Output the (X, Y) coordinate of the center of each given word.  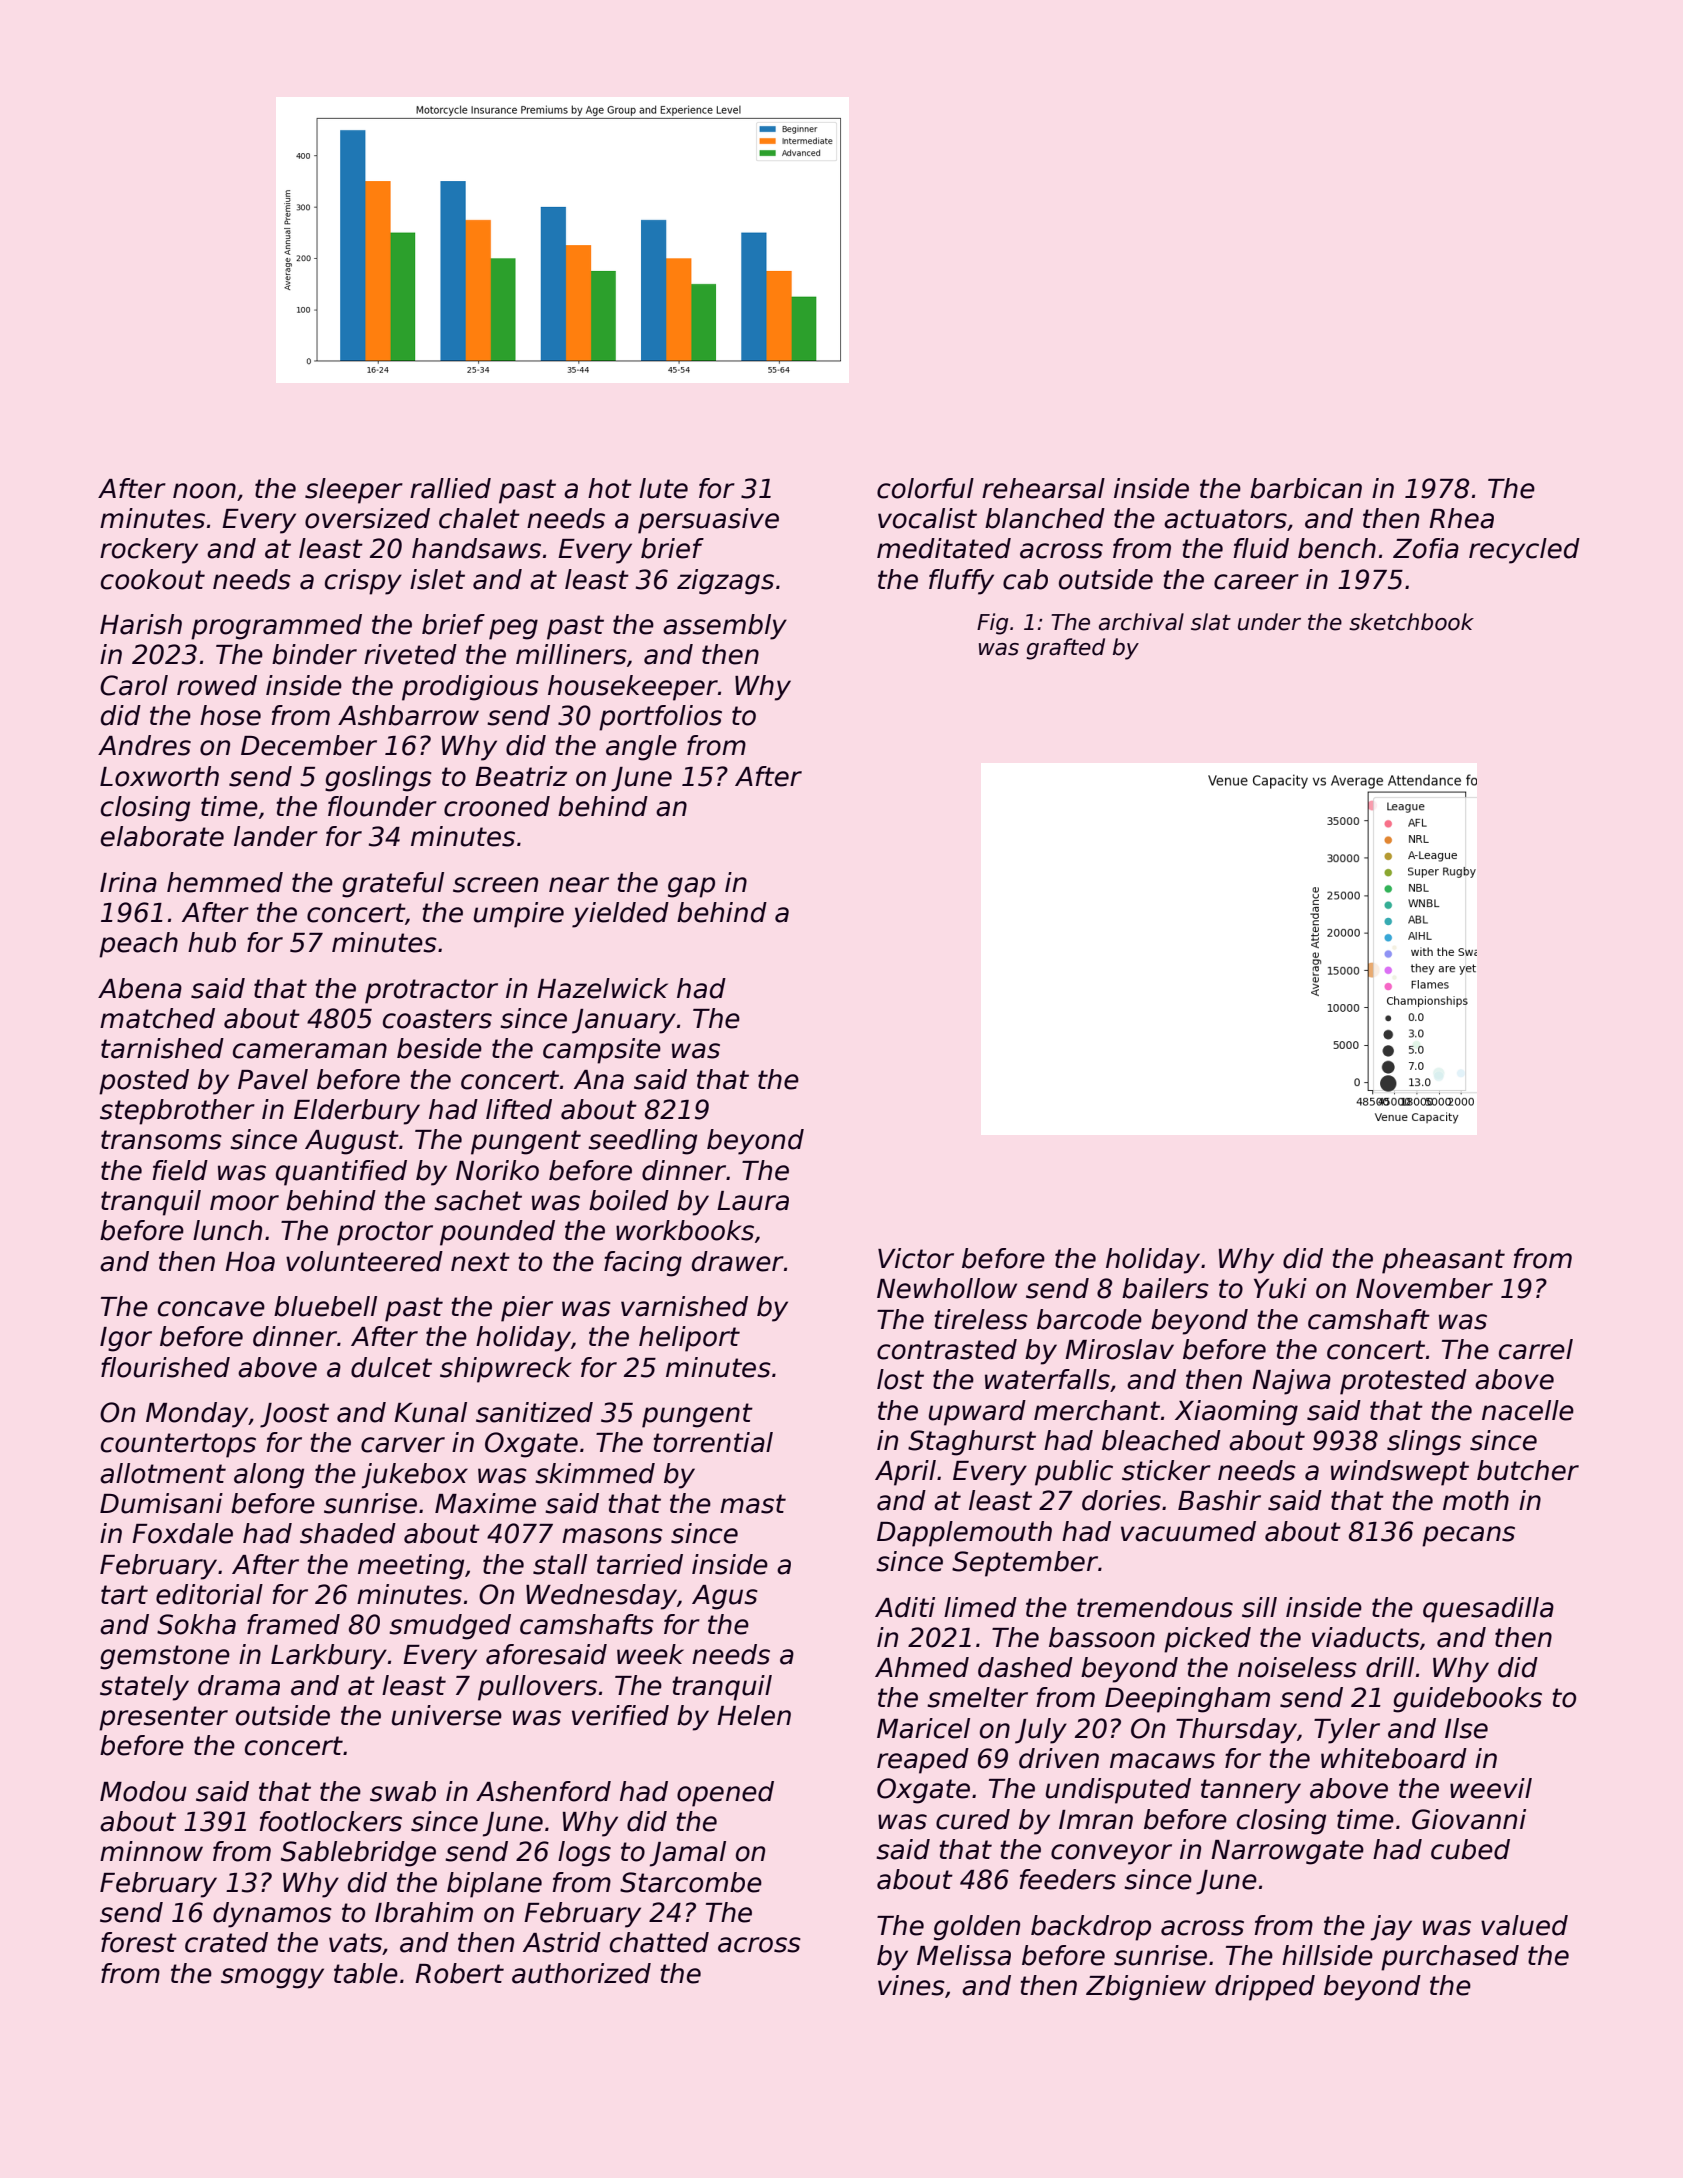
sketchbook (1411, 622)
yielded (620, 915)
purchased (1450, 1958)
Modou (143, 1791)
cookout (153, 579)
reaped (923, 1761)
